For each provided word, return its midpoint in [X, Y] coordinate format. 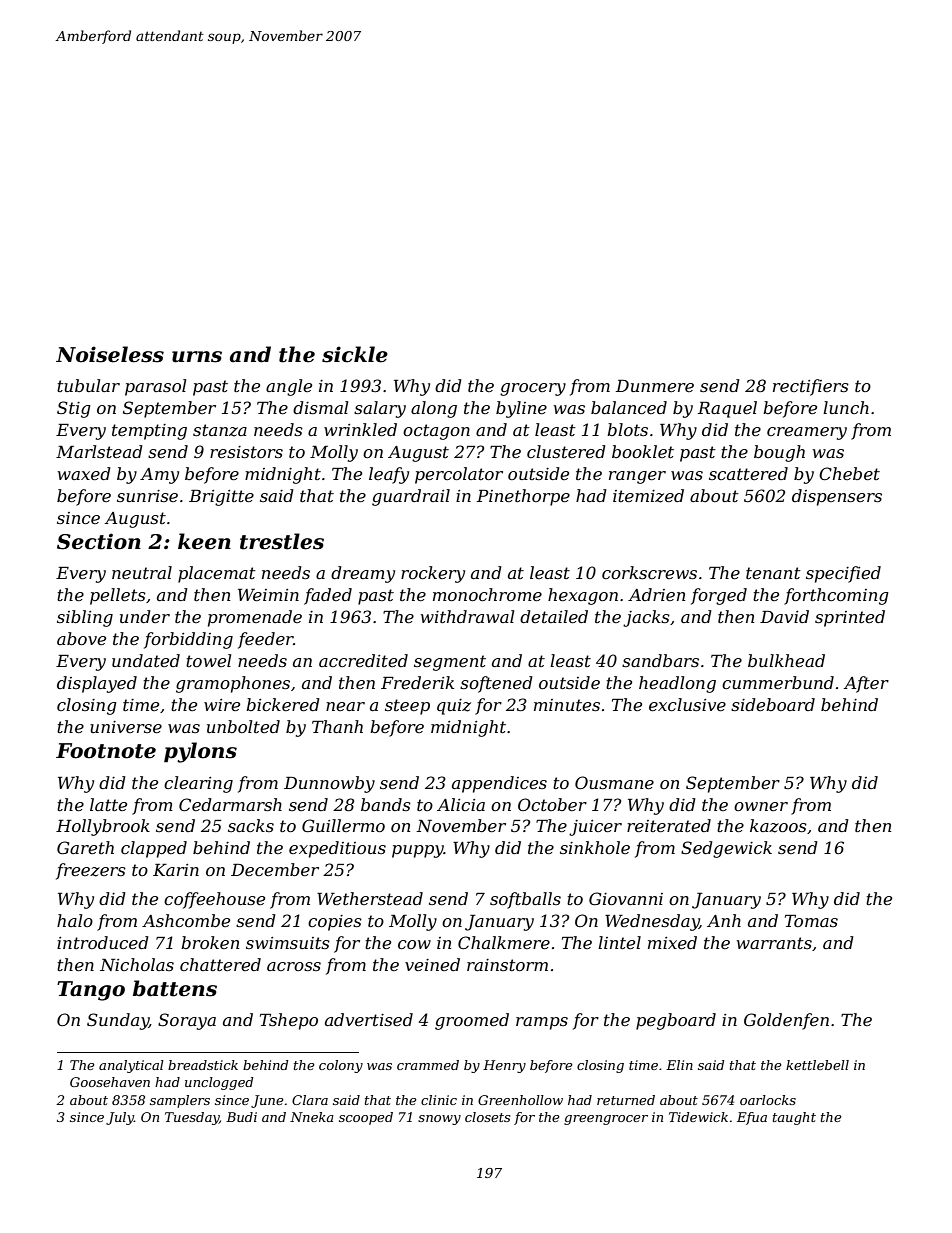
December [275, 869]
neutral [142, 572]
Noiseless [110, 354]
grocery [533, 389]
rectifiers [811, 387]
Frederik [417, 682]
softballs [525, 900]
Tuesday [192, 1118]
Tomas [811, 921]
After [866, 684]
